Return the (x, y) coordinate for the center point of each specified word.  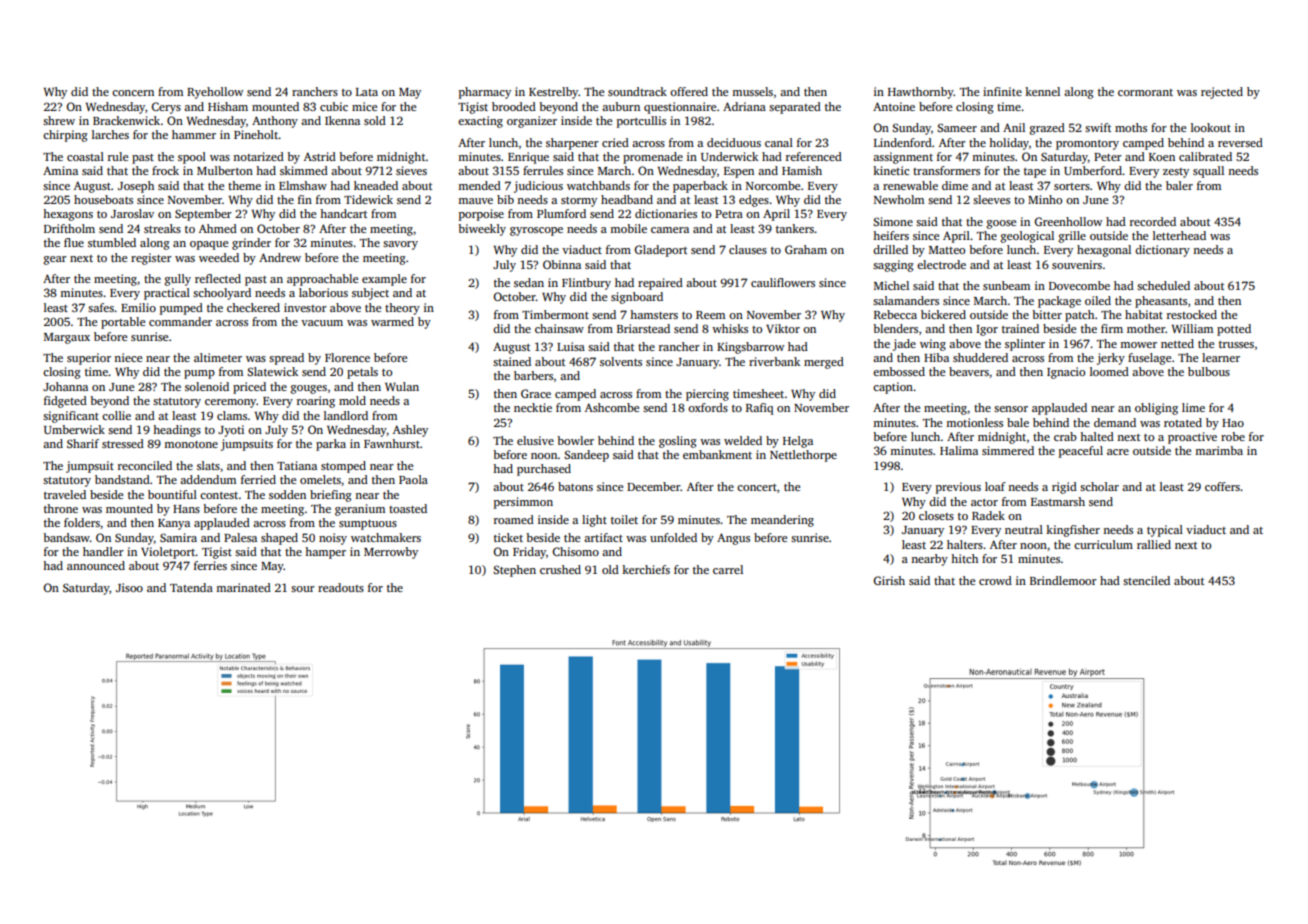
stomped (343, 467)
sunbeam (1006, 285)
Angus (733, 539)
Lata (367, 92)
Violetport (168, 553)
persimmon (523, 503)
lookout (1211, 127)
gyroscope (536, 231)
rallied (1154, 544)
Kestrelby (554, 93)
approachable (322, 280)
